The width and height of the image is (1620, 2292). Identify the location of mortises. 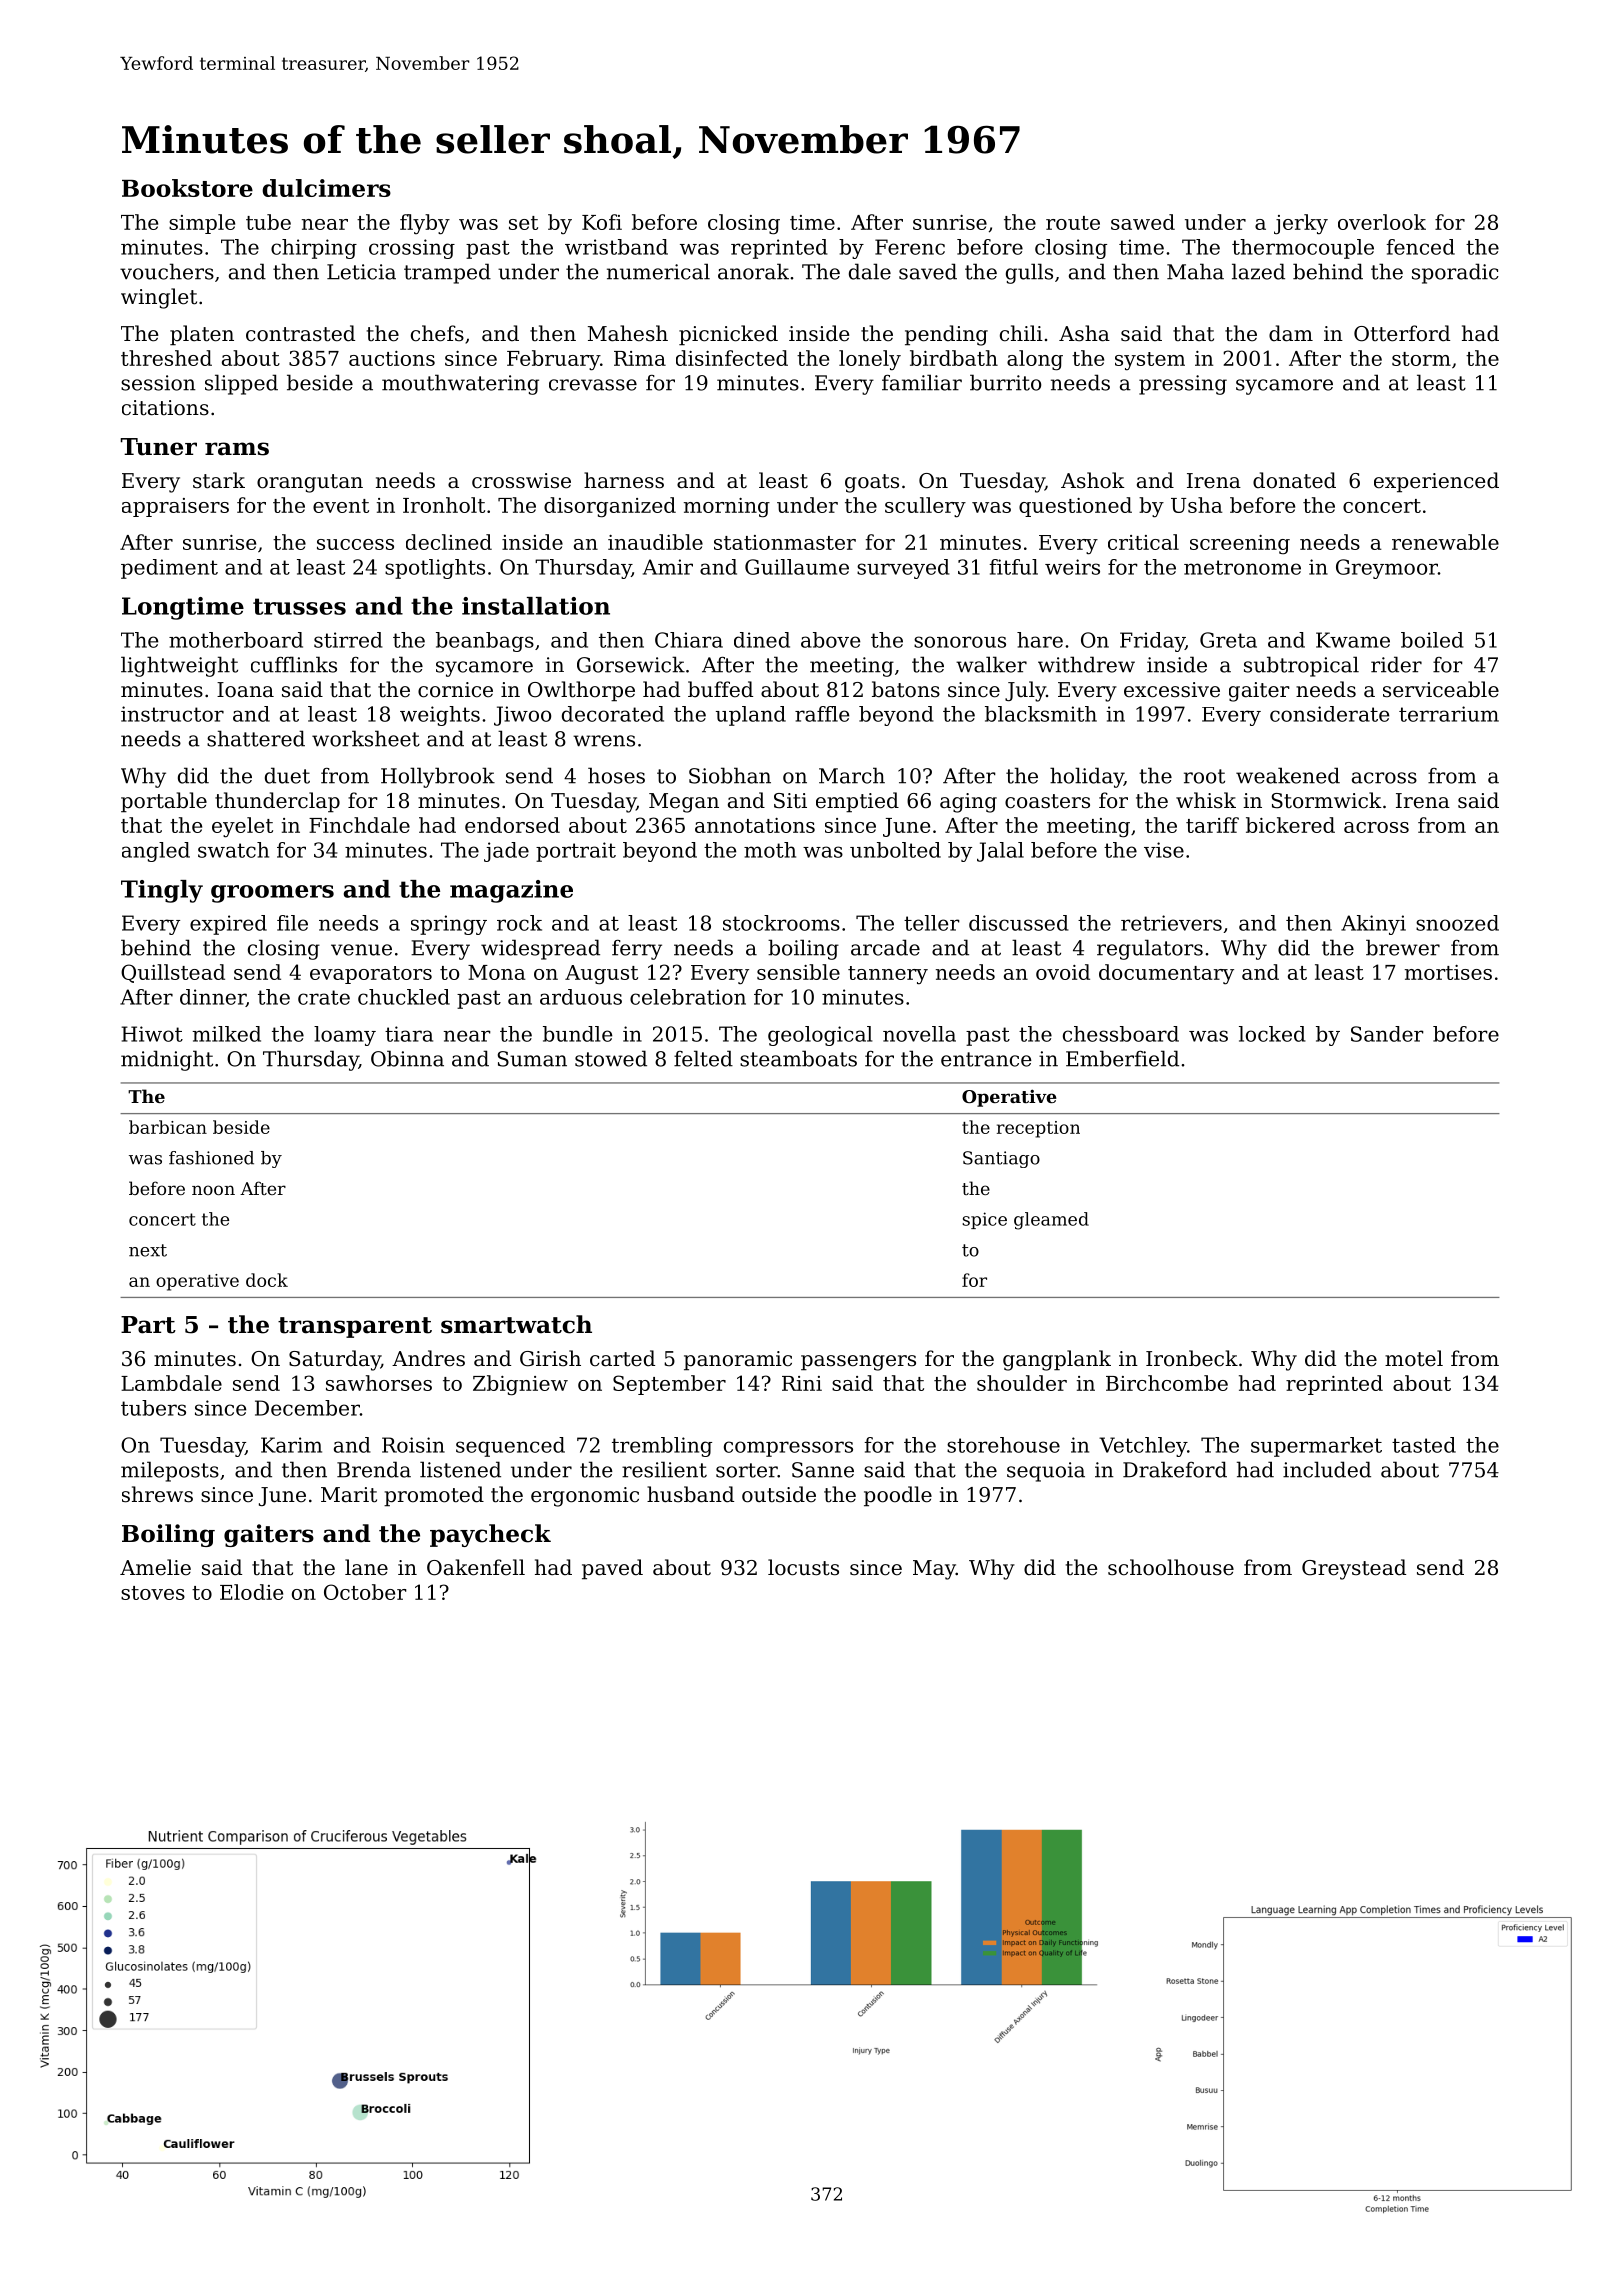
(1448, 972).
